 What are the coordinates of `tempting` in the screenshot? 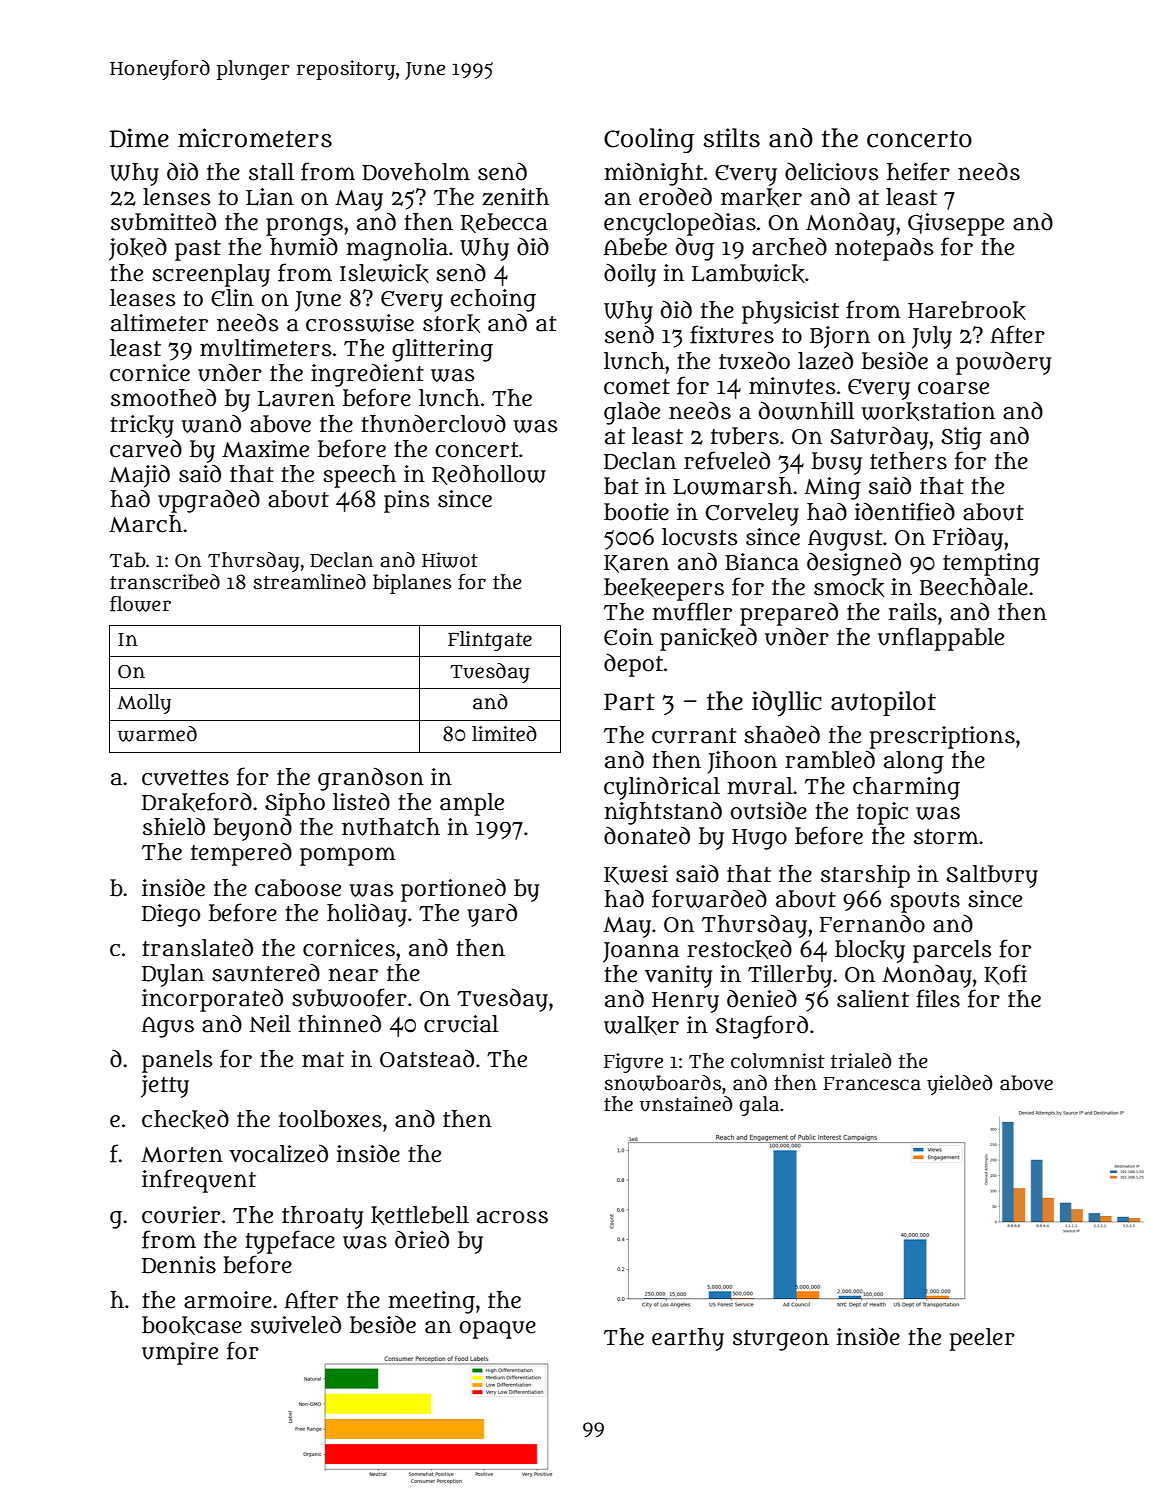 It's located at (991, 564).
